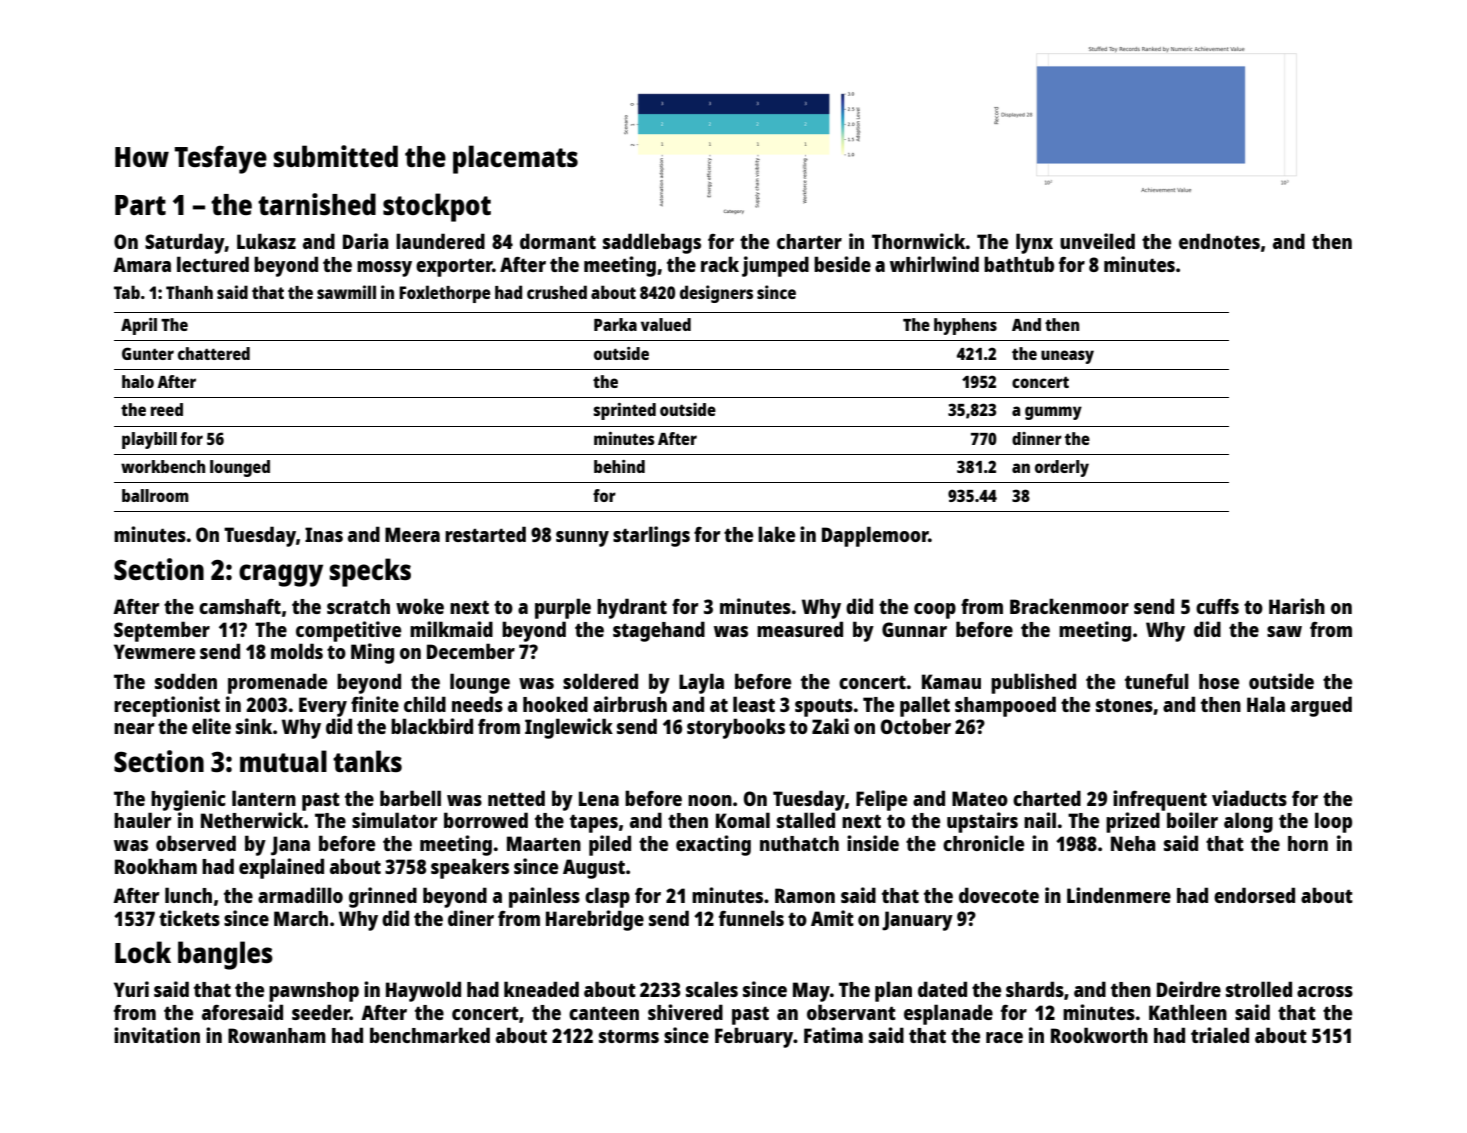 Image resolution: width=1467 pixels, height=1133 pixels. Describe the element at coordinates (1097, 241) in the page. I see `unveiled` at that location.
